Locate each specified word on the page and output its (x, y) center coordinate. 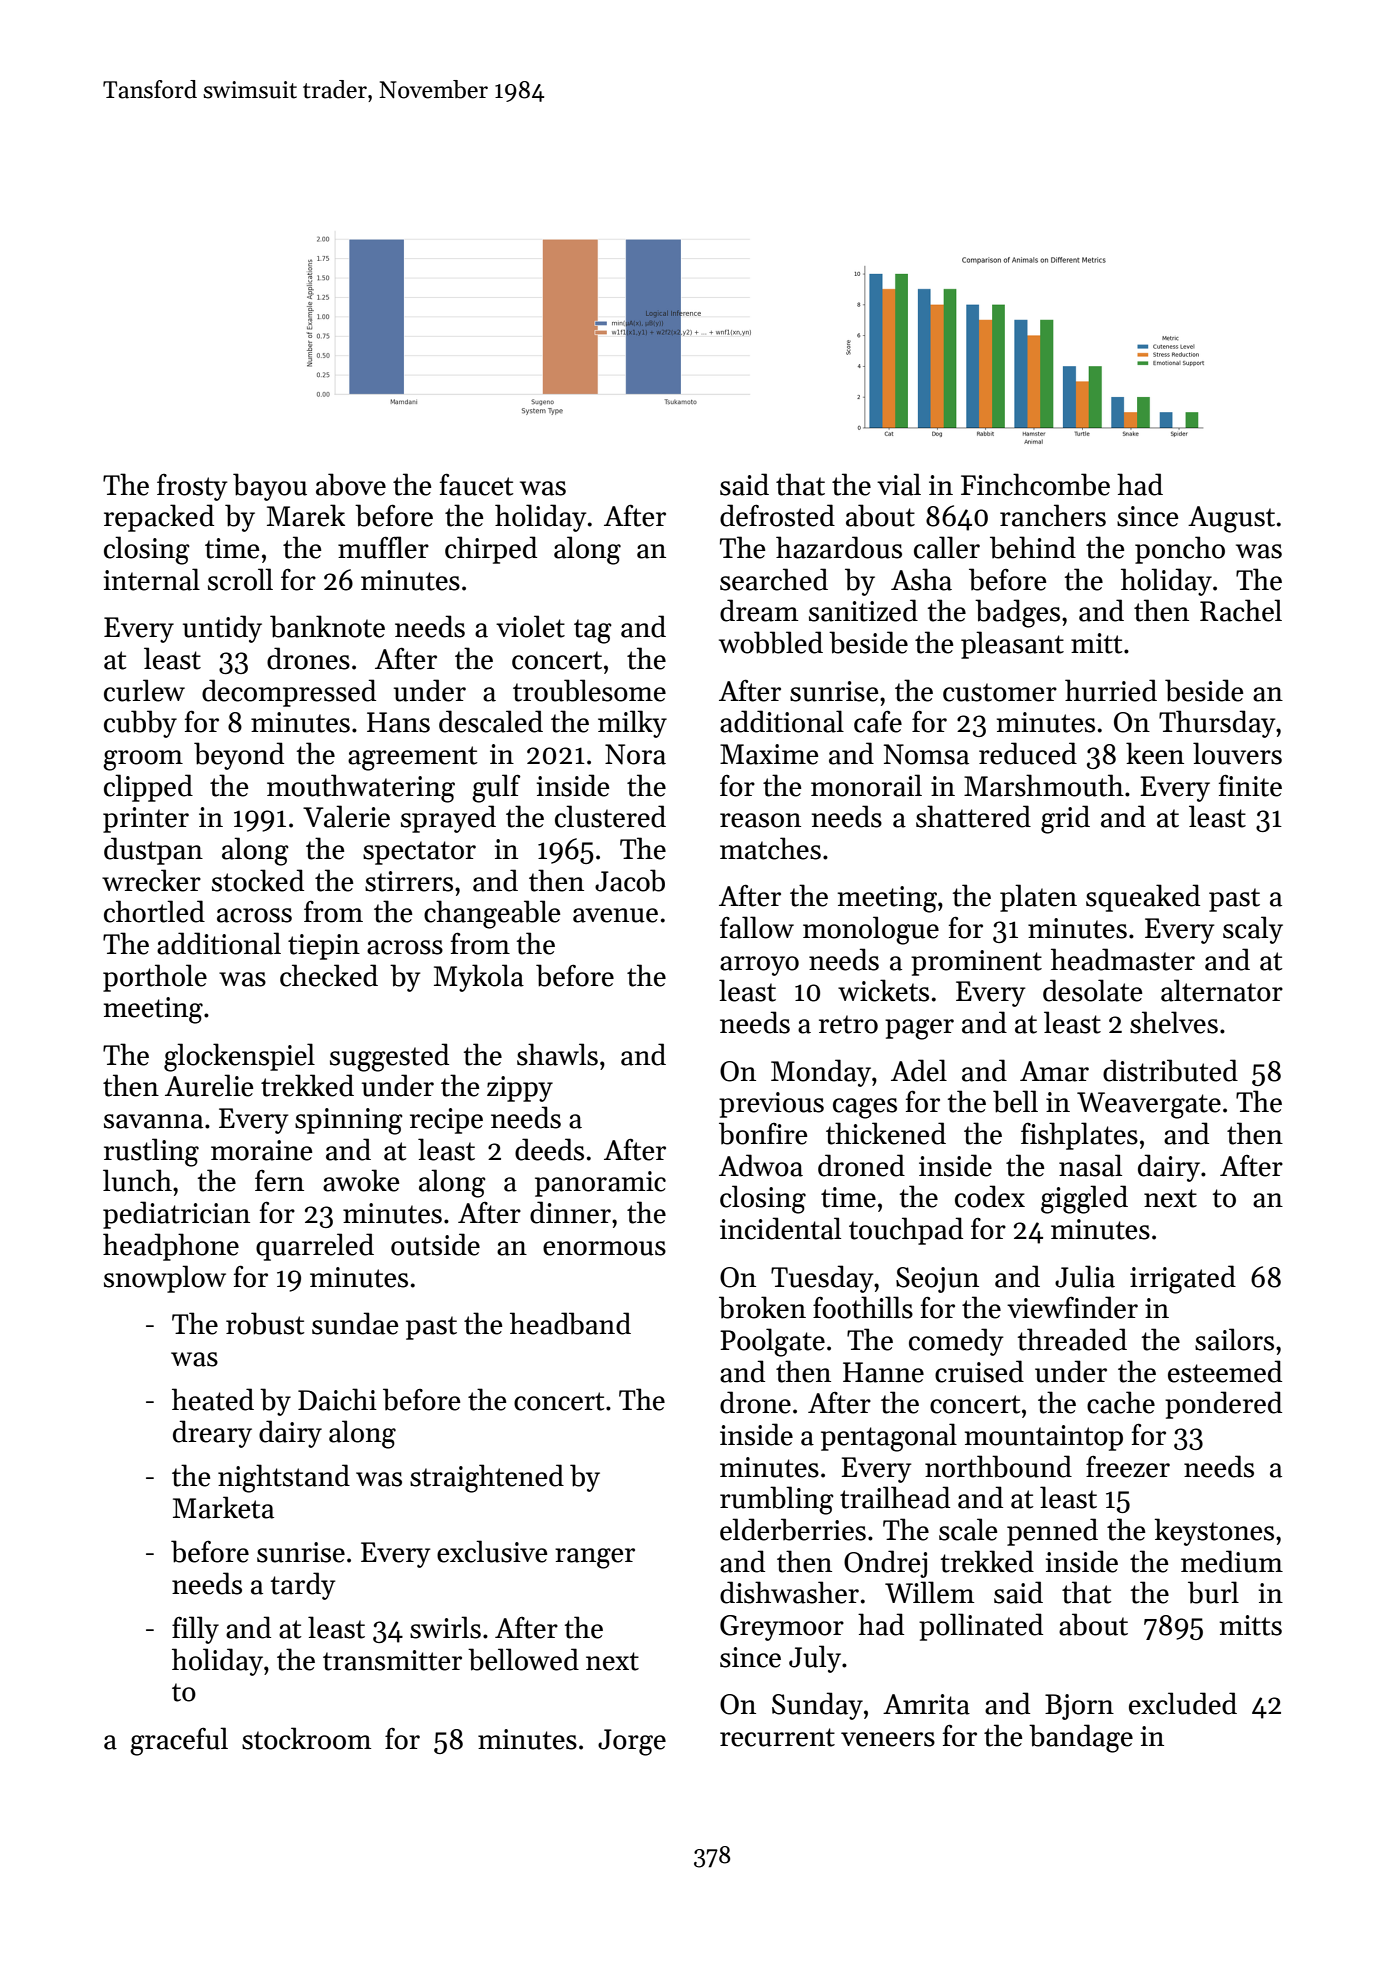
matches (770, 848)
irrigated (1183, 1279)
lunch (137, 1180)
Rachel (1241, 610)
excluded (1183, 1703)
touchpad (906, 1231)
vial (899, 484)
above (351, 484)
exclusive (492, 1551)
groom (143, 760)
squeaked (1143, 898)
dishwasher (789, 1592)
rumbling (777, 1500)
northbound (998, 1466)
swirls (445, 1627)
